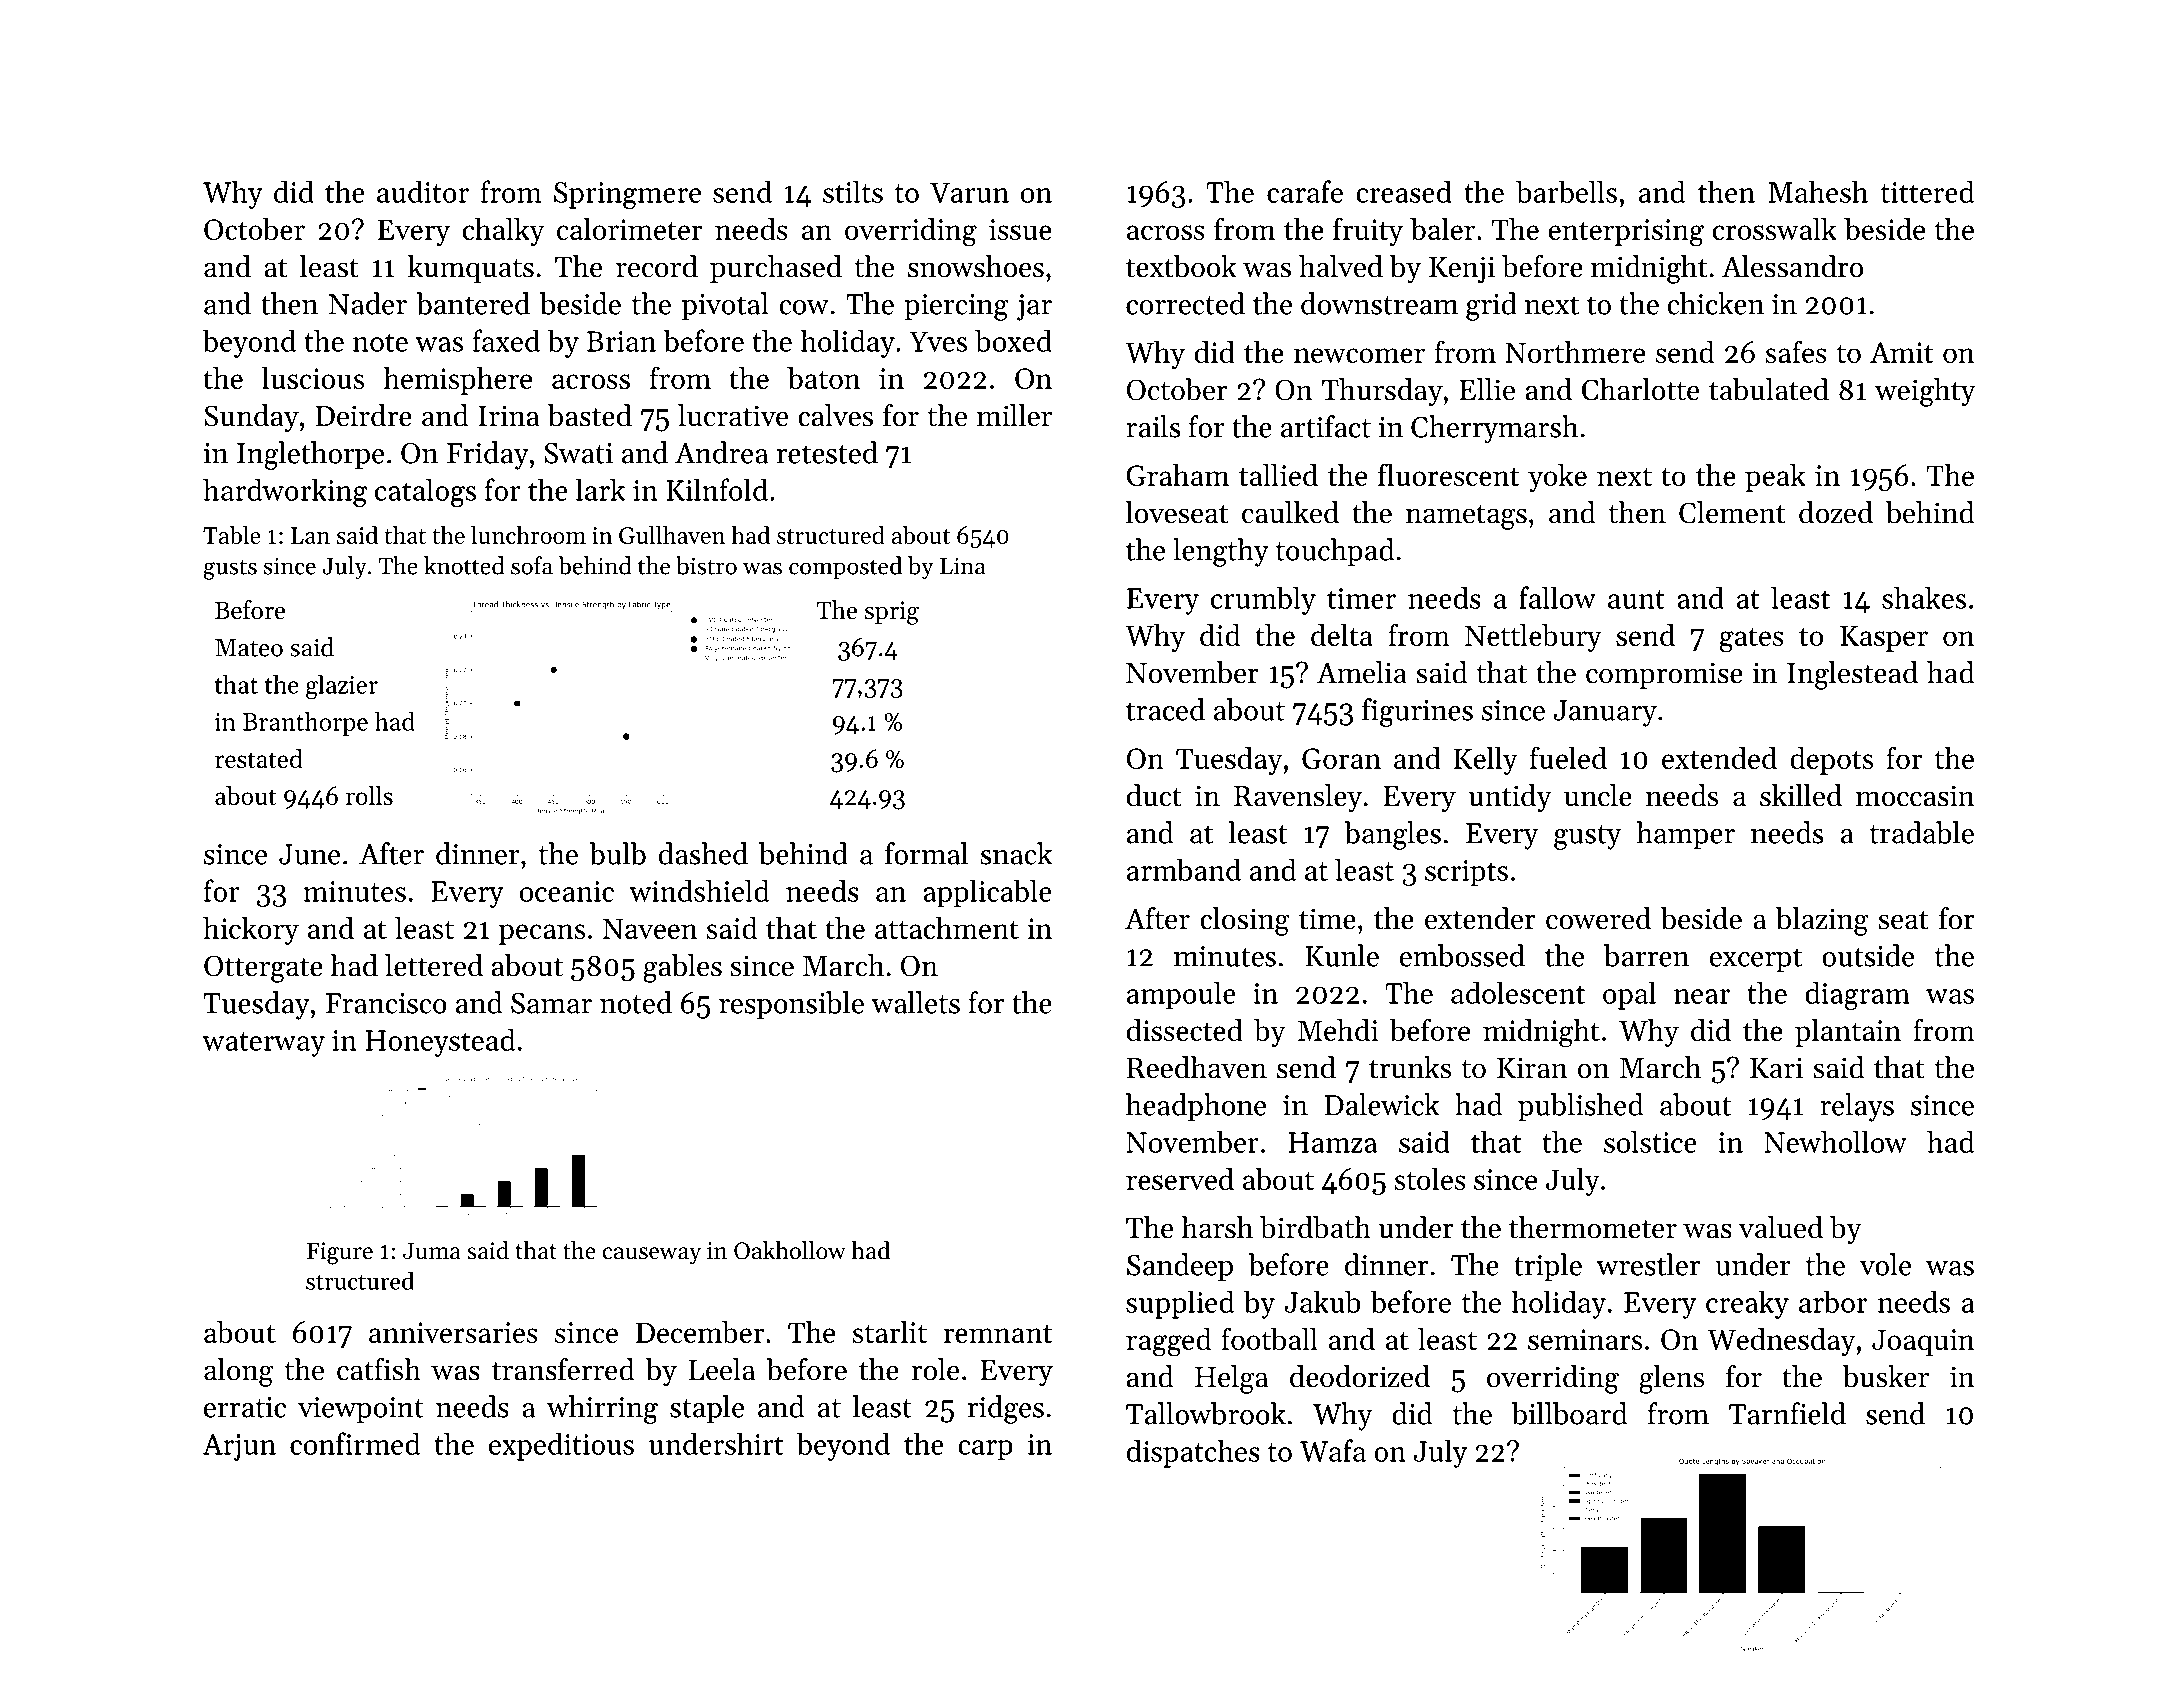 The width and height of the screenshot is (2178, 1683). I want to click on Varun, so click(969, 193).
